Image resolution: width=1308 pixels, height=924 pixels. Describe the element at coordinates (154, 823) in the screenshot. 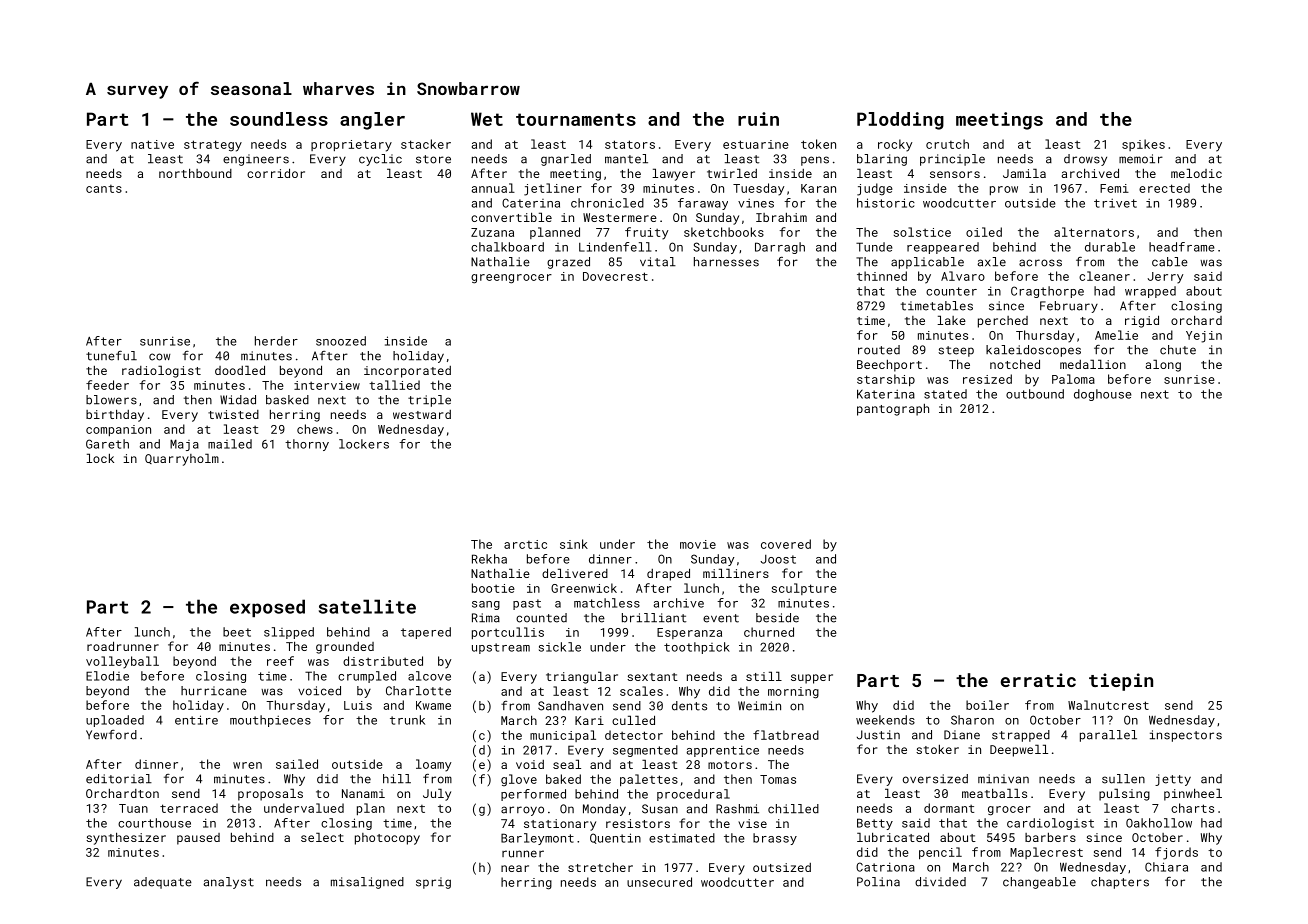

I see `courthouse` at that location.
